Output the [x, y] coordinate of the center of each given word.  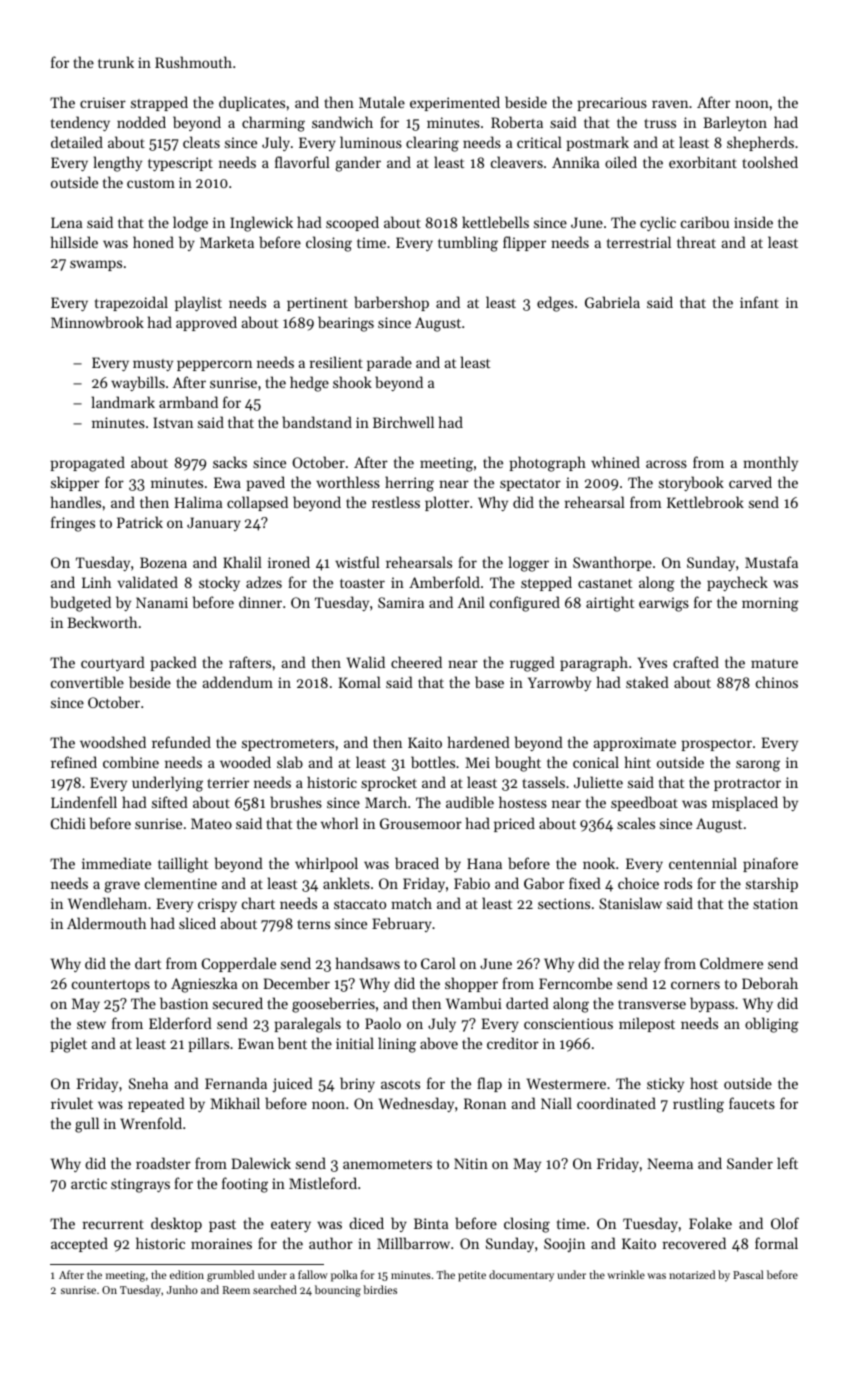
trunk [116, 62]
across [666, 464]
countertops [111, 986]
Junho [182, 1289]
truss [660, 123]
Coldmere [731, 963]
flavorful [302, 162]
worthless [348, 482]
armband [188, 402]
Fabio [472, 883]
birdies [380, 1289]
